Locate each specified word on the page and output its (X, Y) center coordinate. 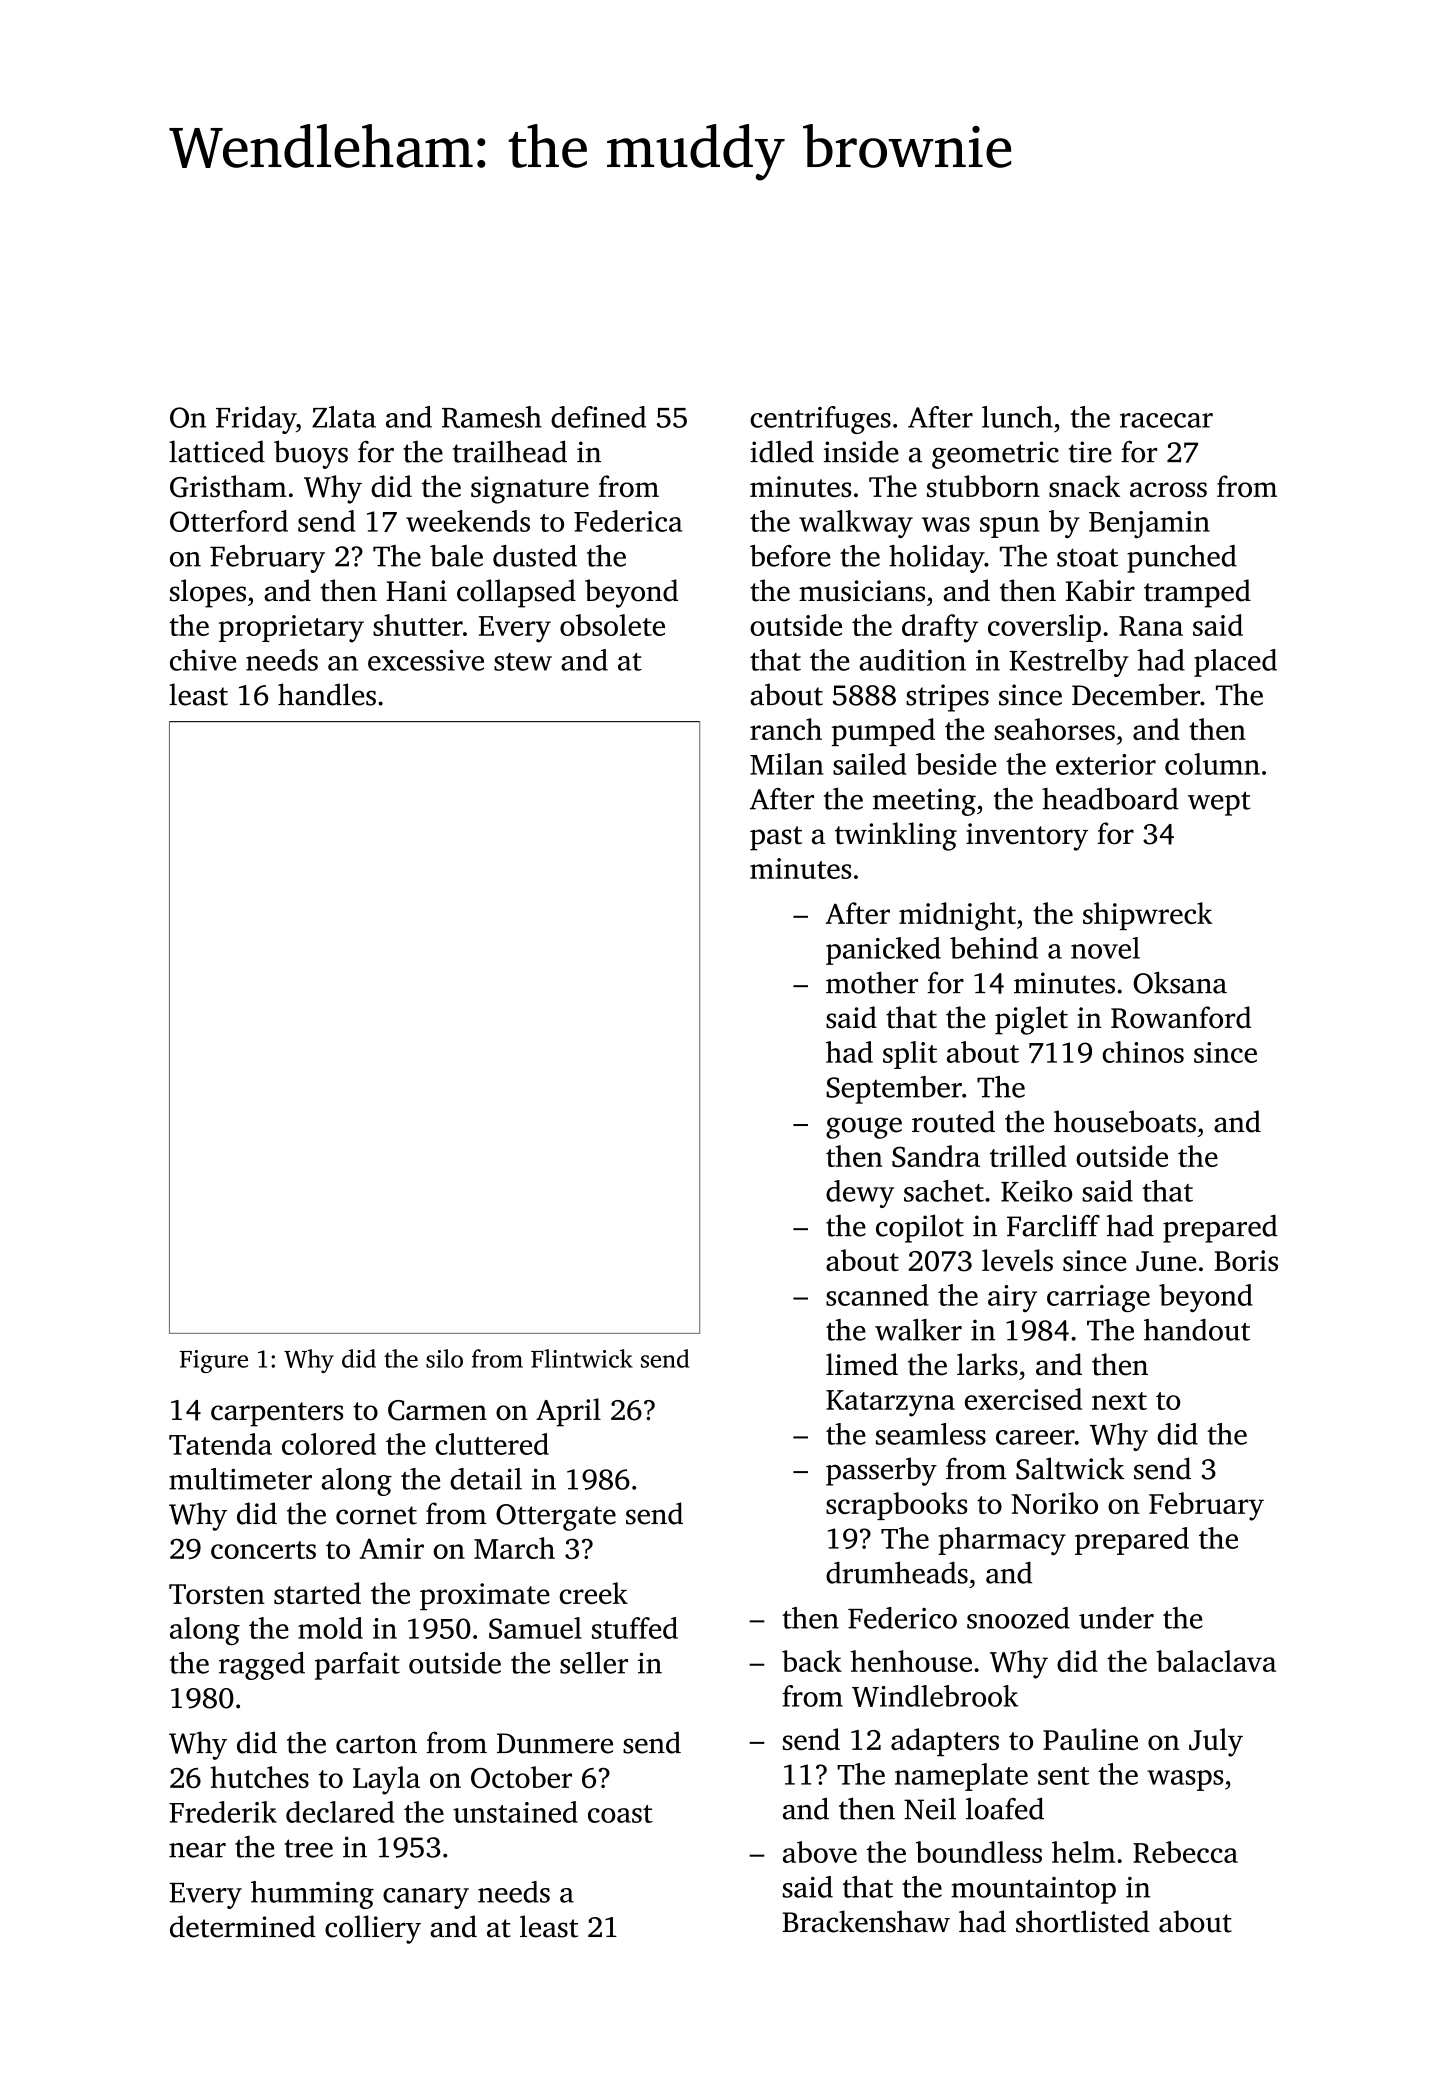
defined (598, 417)
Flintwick (582, 1358)
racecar (1166, 420)
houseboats (1125, 1121)
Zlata (344, 417)
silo (444, 1358)
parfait (357, 1666)
